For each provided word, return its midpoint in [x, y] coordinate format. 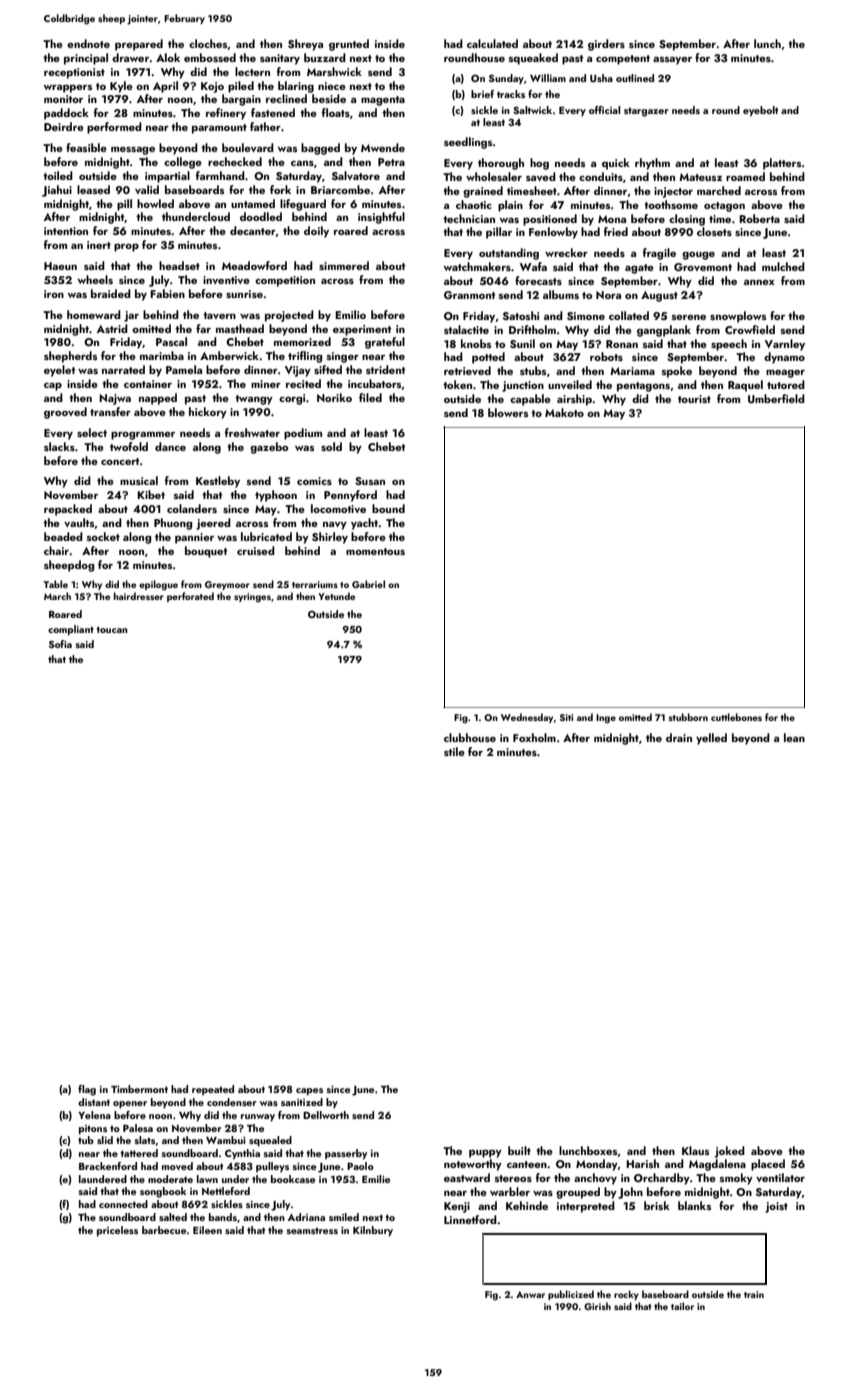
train [754, 1294]
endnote [88, 43]
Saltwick [532, 110]
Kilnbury [373, 1231]
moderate [170, 1179]
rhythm [652, 164]
